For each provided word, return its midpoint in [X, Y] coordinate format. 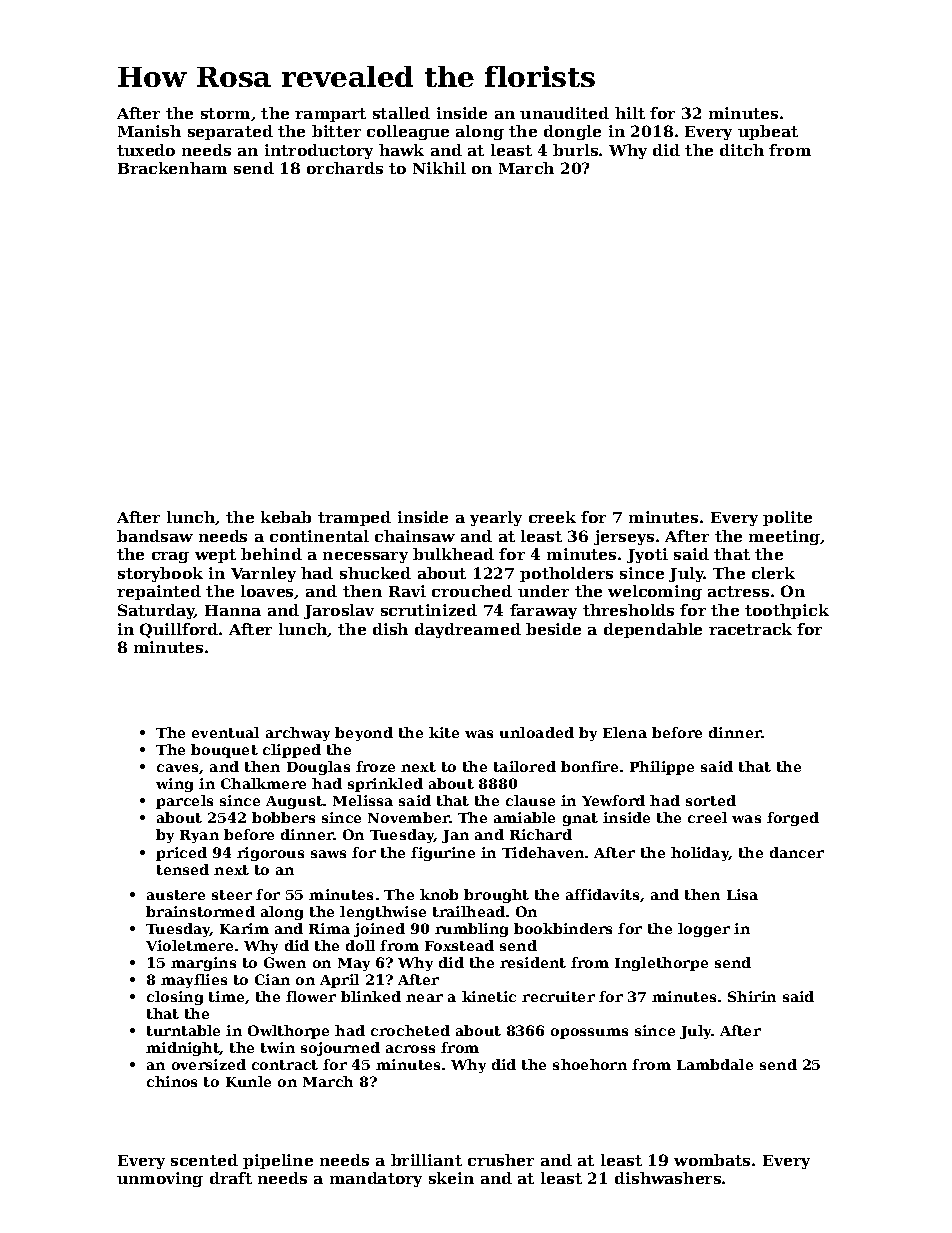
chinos [172, 1081]
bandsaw [155, 536]
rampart [330, 115]
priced [181, 854]
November [409, 817]
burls [575, 150]
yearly [496, 518]
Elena [625, 732]
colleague [408, 132]
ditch [742, 150]
